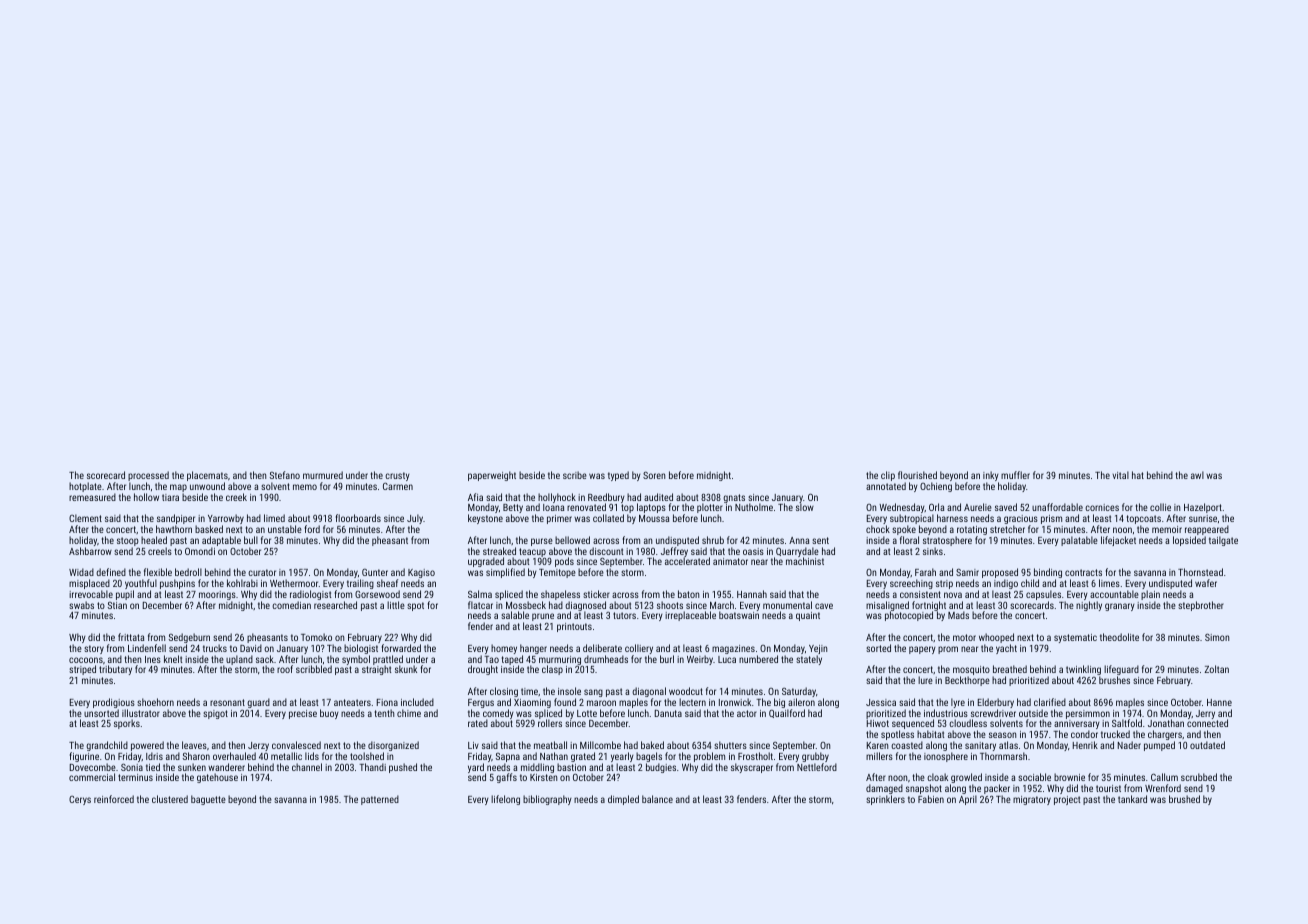 The image size is (1308, 924). What do you see at coordinates (80, 800) in the screenshot?
I see `Cerys` at bounding box center [80, 800].
